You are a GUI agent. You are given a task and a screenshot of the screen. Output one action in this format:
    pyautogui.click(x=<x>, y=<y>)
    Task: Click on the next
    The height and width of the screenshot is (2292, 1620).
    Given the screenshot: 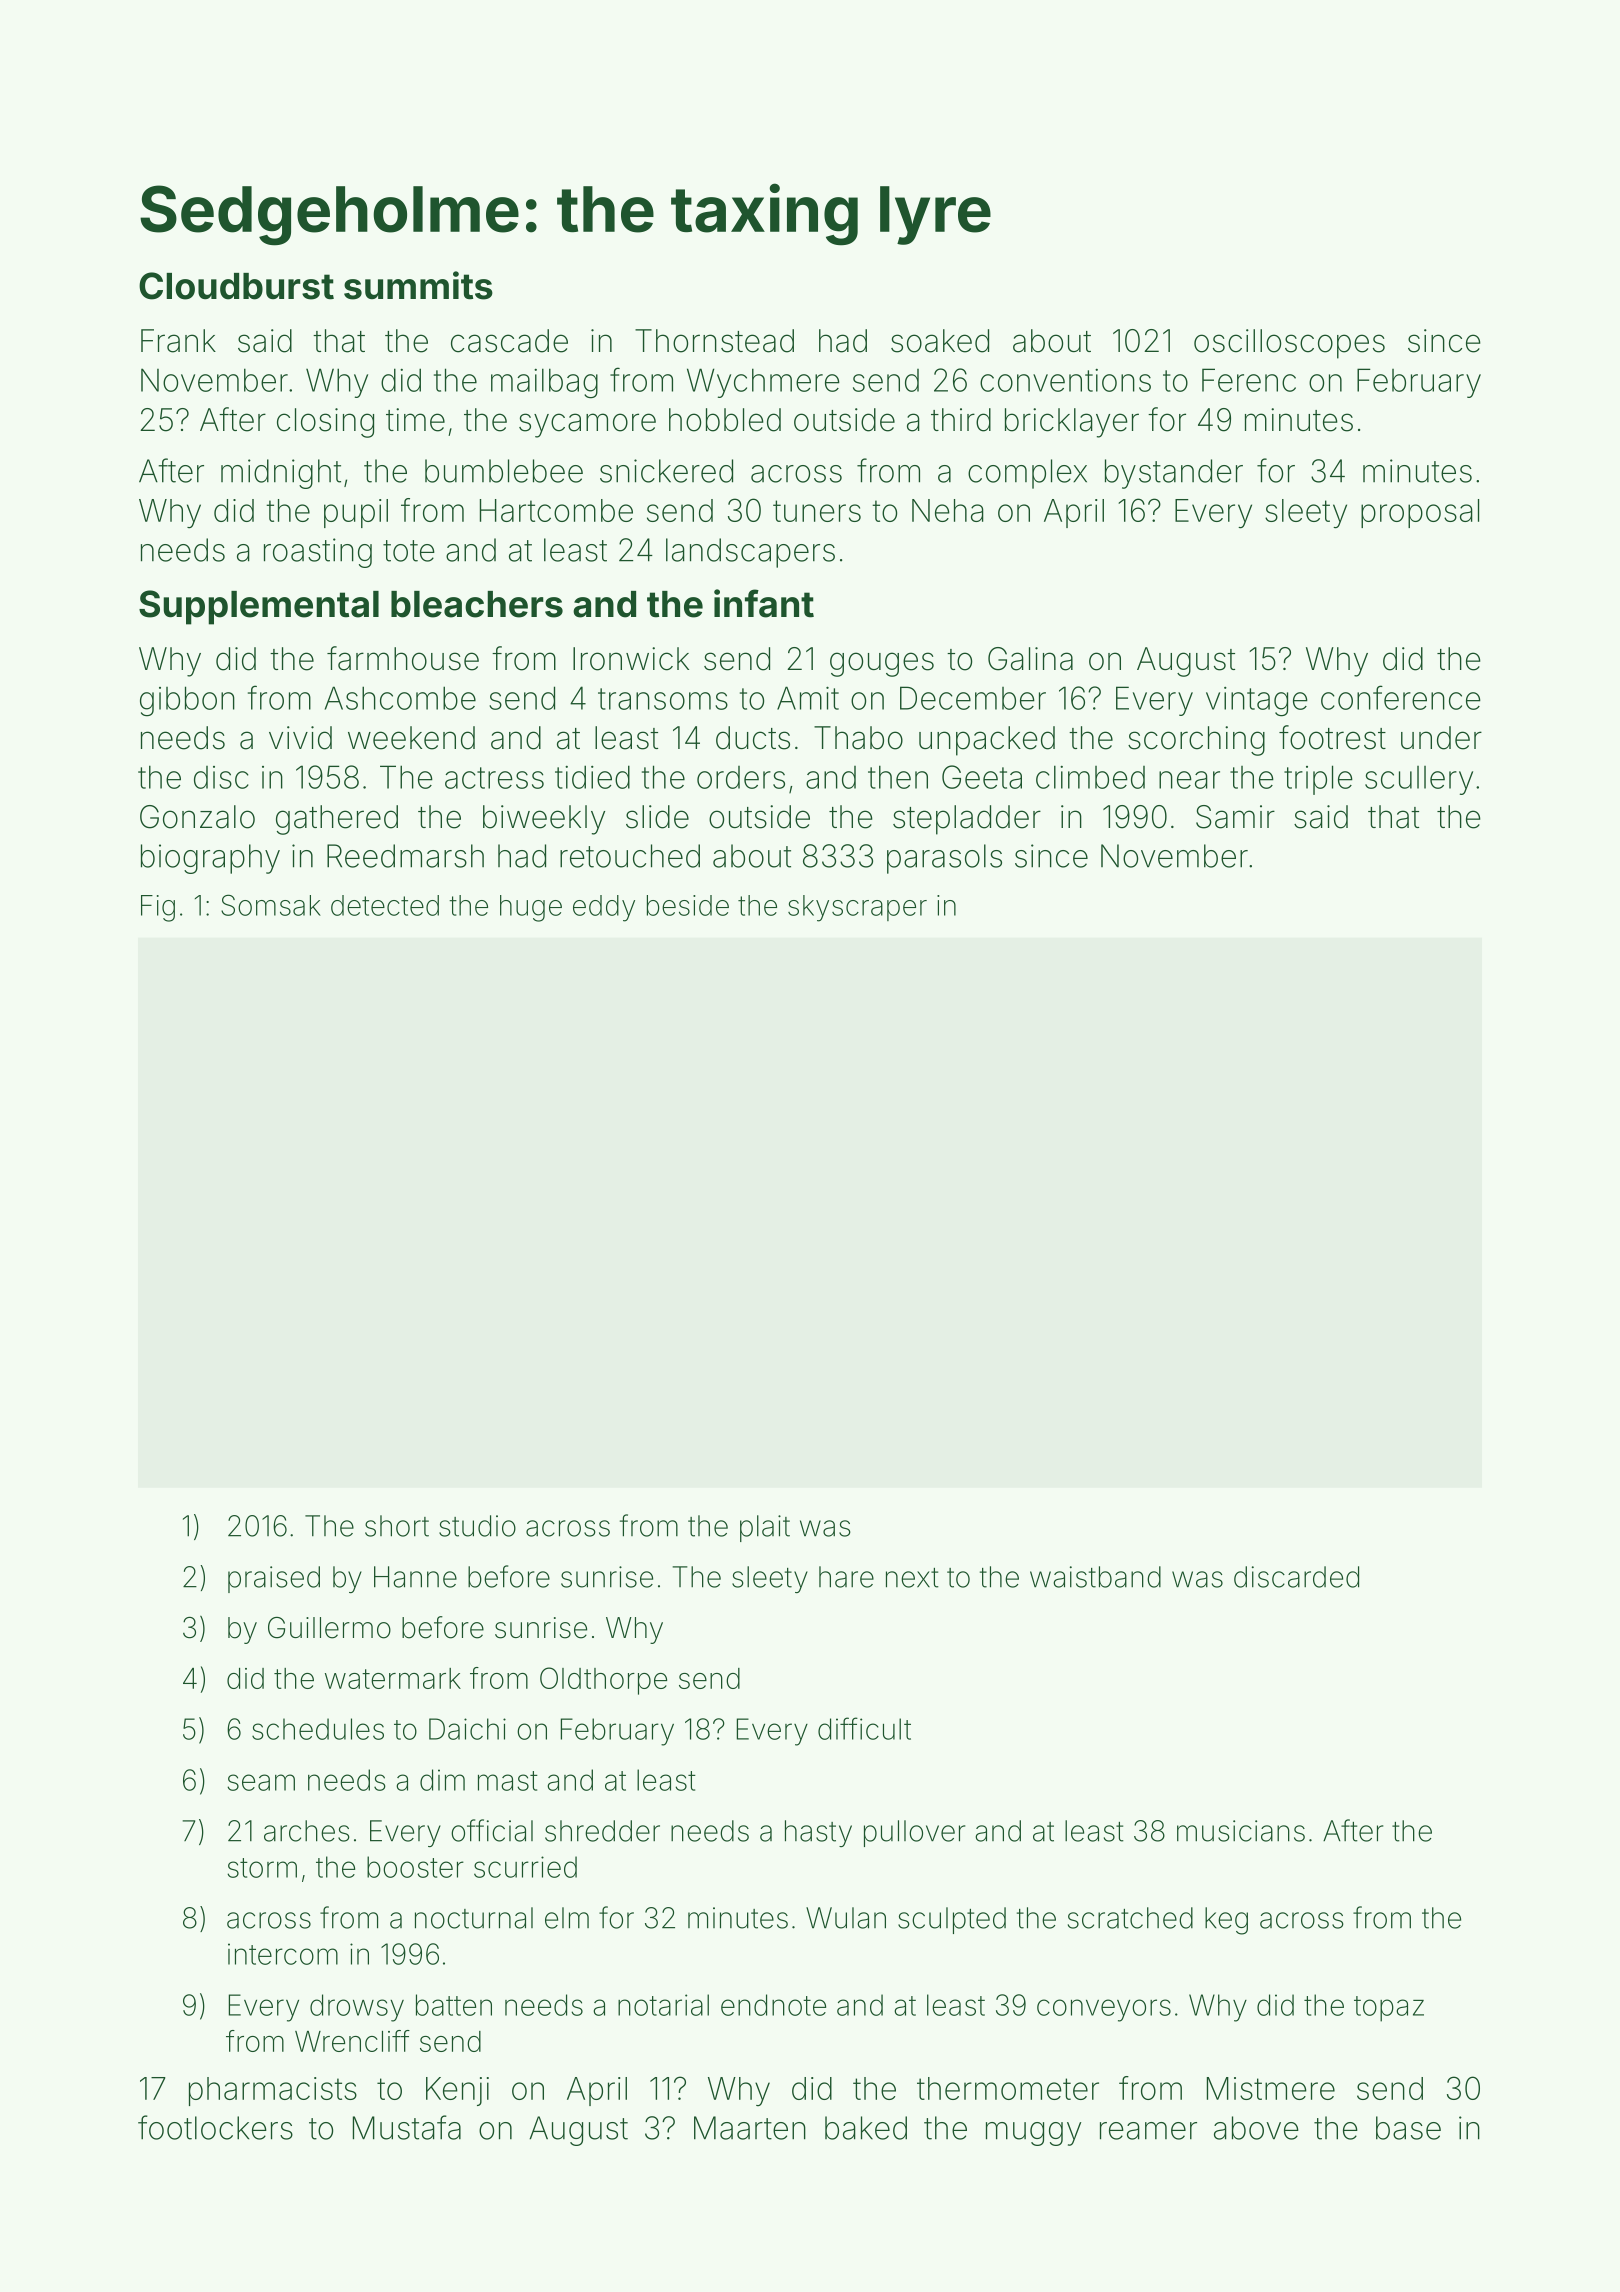 What is the action you would take?
    pyautogui.click(x=912, y=1578)
